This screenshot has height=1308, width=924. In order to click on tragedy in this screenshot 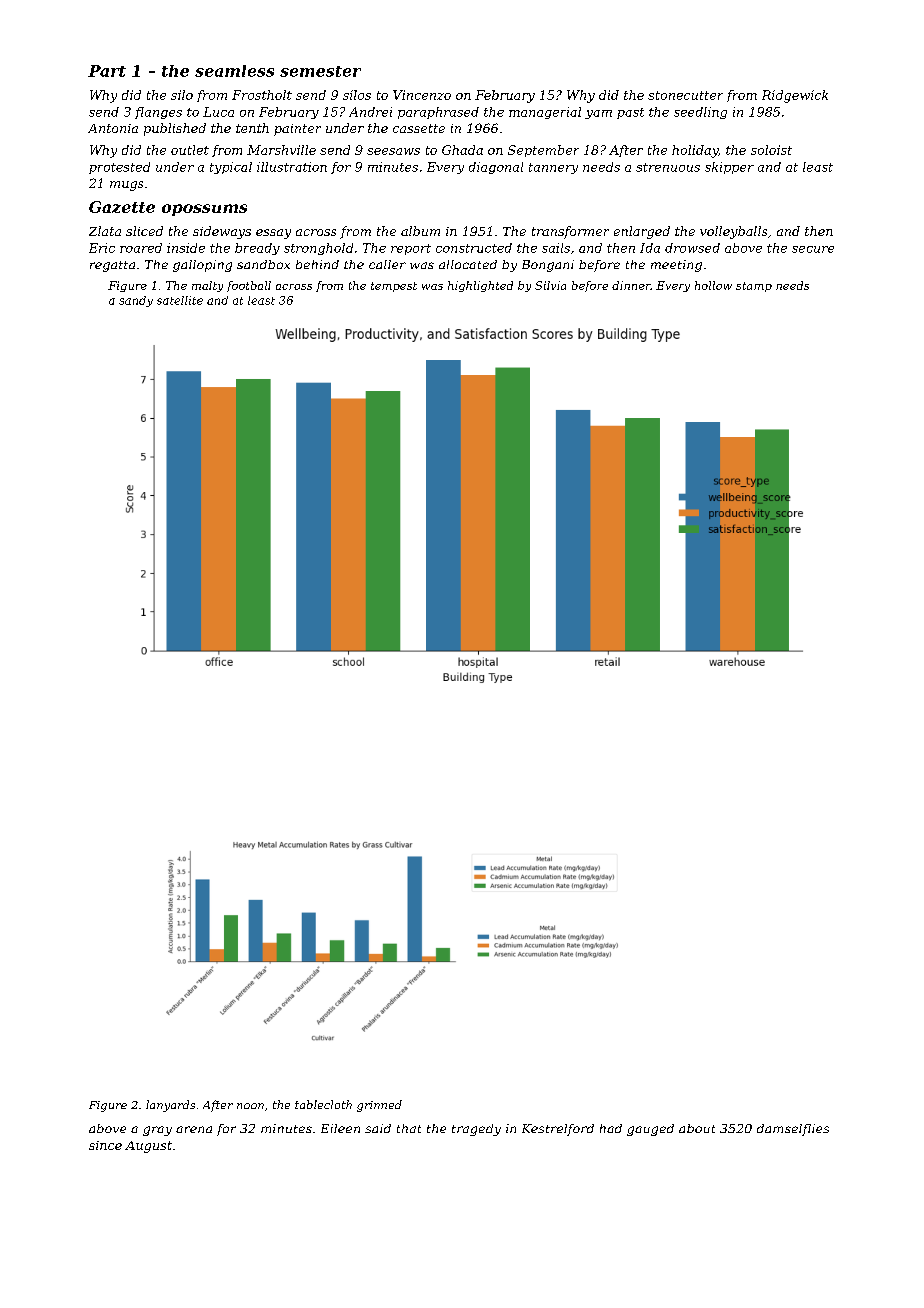, I will do `click(476, 1130)`.
